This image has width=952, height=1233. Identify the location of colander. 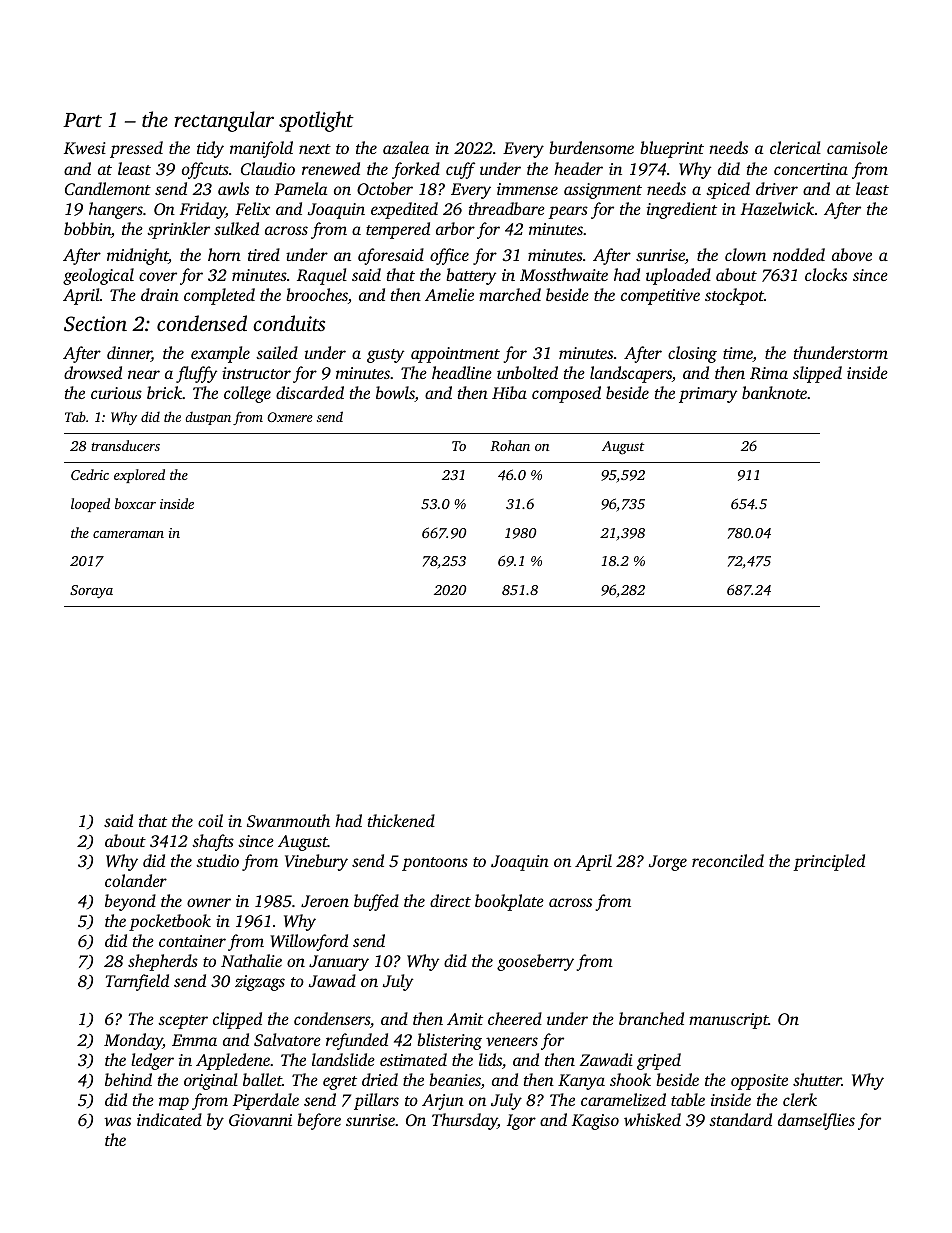
(136, 880).
